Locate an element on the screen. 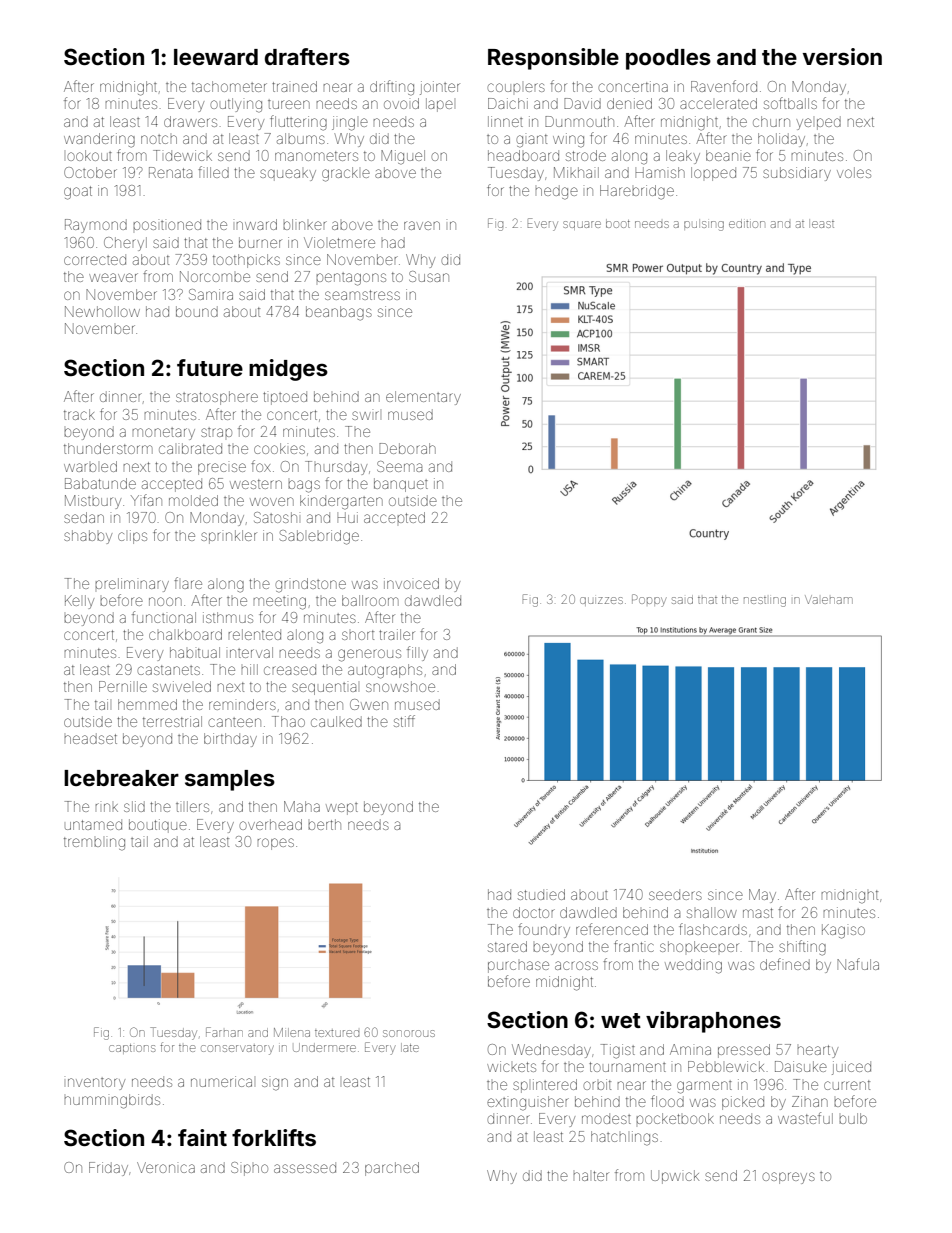 The image size is (952, 1233). Poppy is located at coordinates (649, 600).
